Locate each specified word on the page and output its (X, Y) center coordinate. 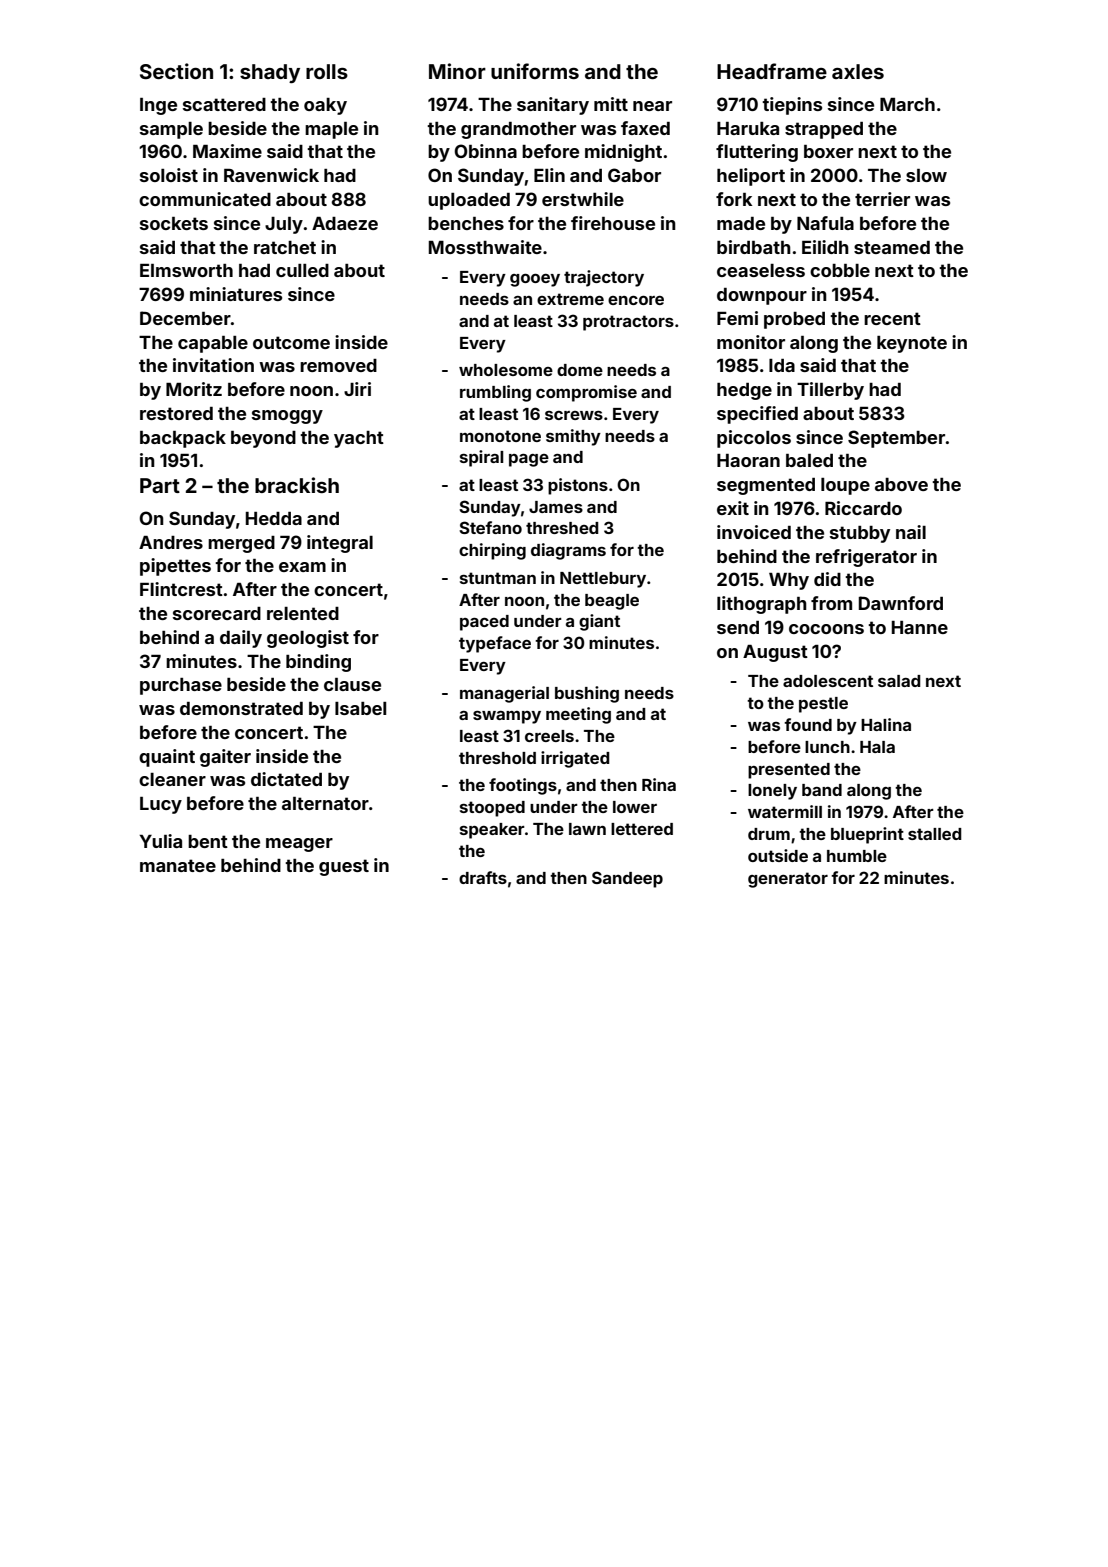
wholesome (506, 370)
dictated (286, 779)
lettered (642, 829)
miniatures (236, 294)
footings (523, 786)
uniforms (535, 71)
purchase (181, 686)
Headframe (772, 71)
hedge (744, 391)
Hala (877, 747)
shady (270, 73)
